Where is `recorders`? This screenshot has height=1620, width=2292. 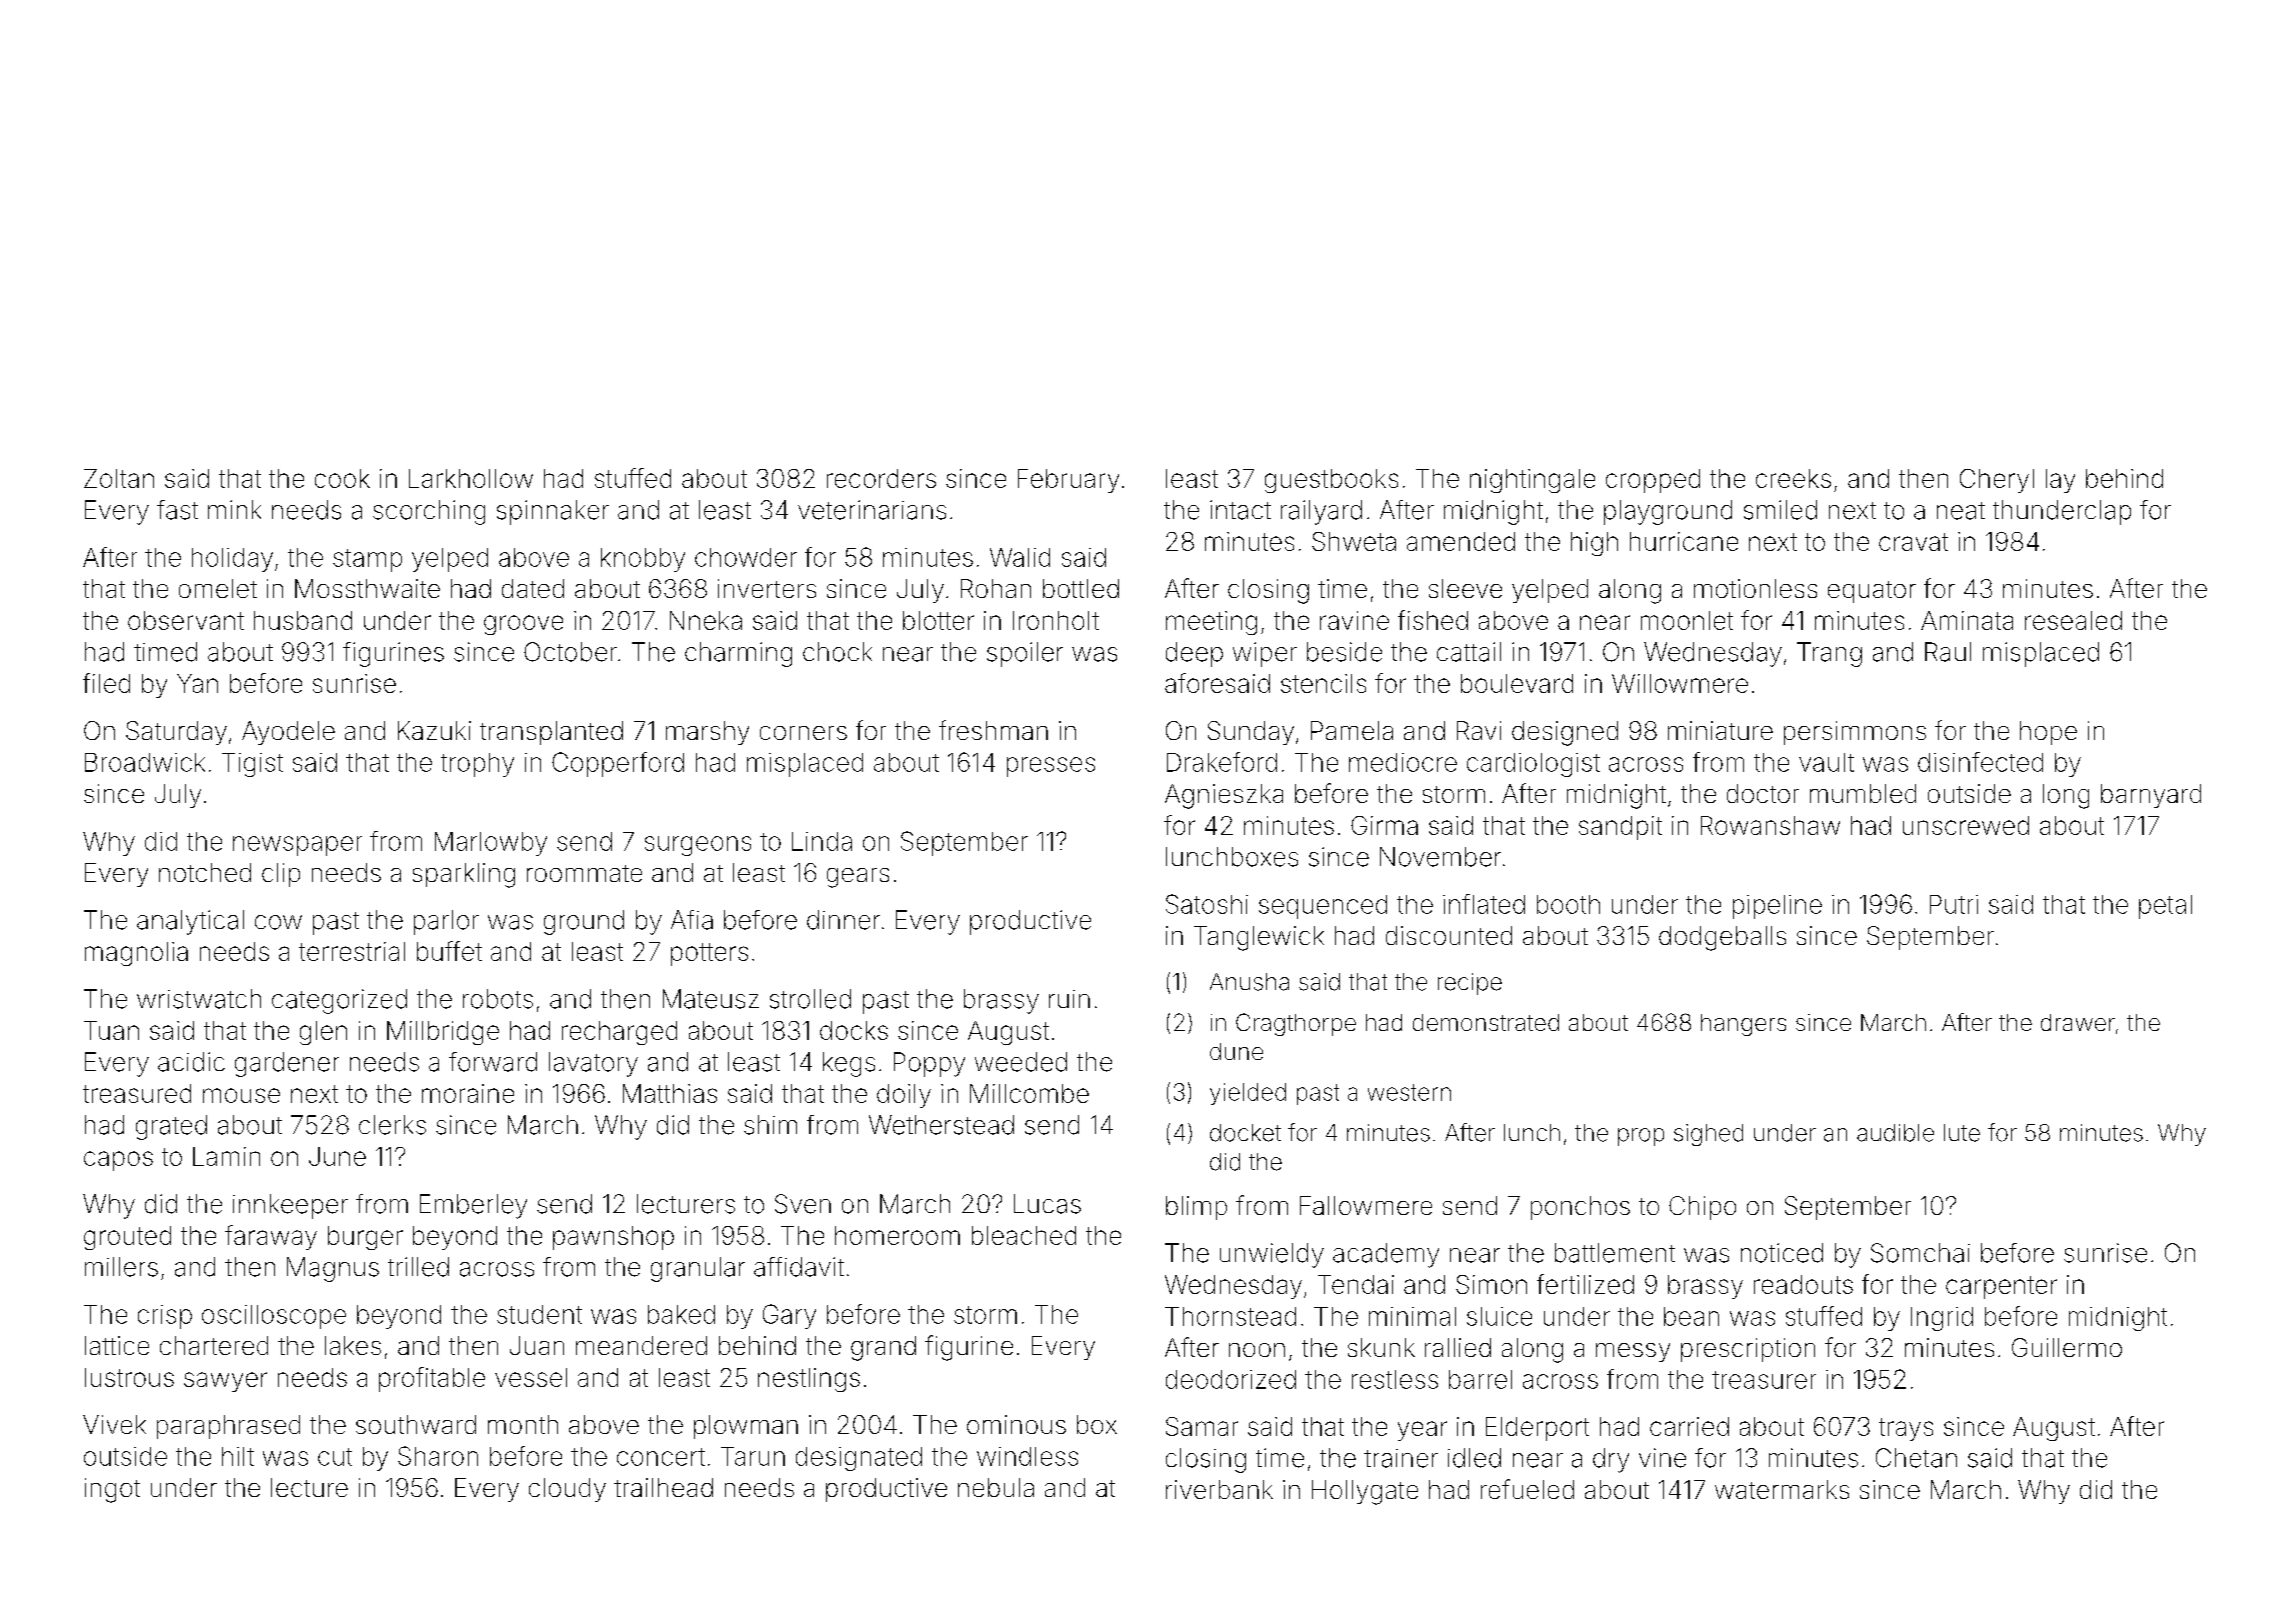 recorders is located at coordinates (881, 478).
